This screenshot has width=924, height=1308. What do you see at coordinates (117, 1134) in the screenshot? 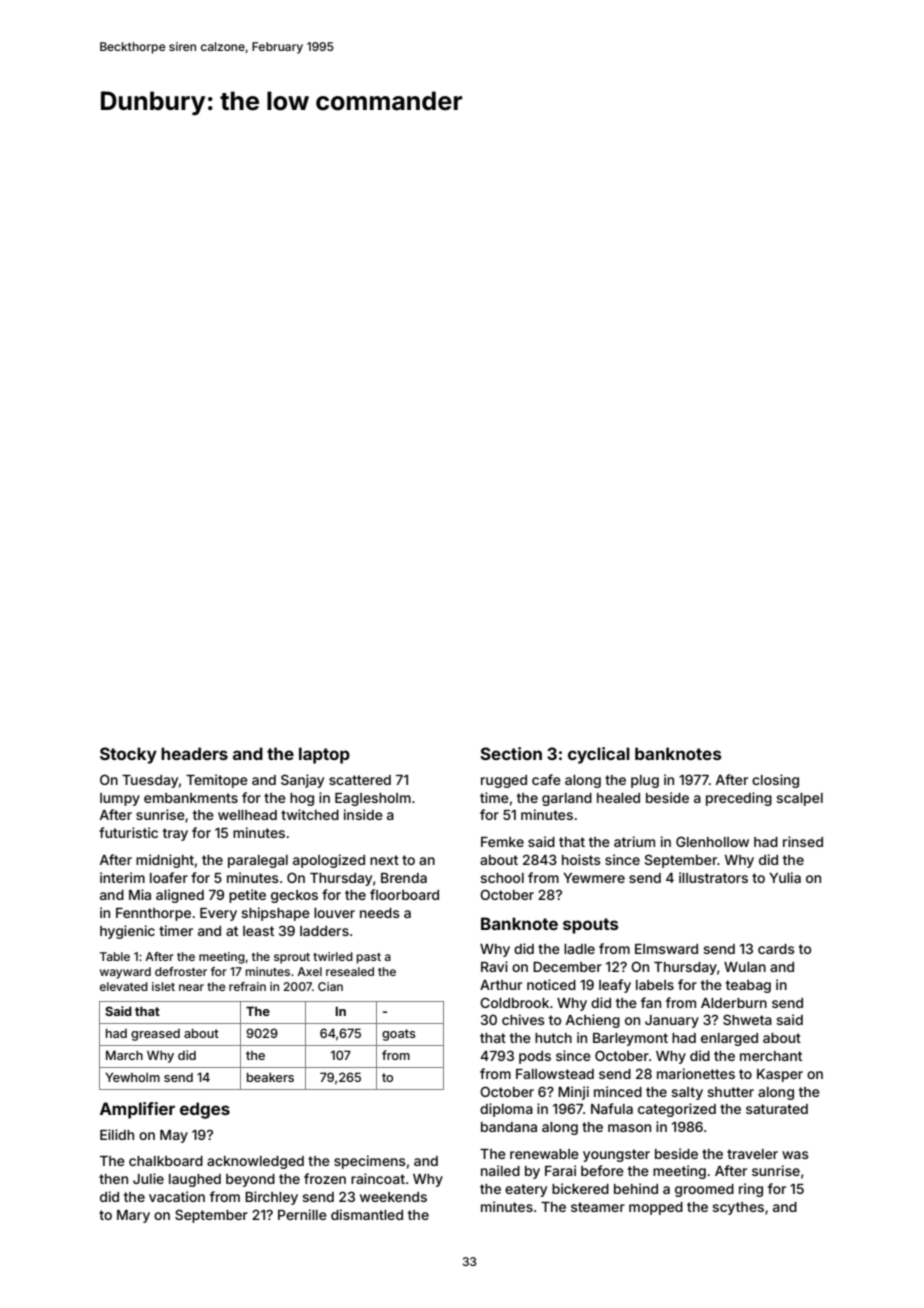
I see `Eilidh` at bounding box center [117, 1134].
